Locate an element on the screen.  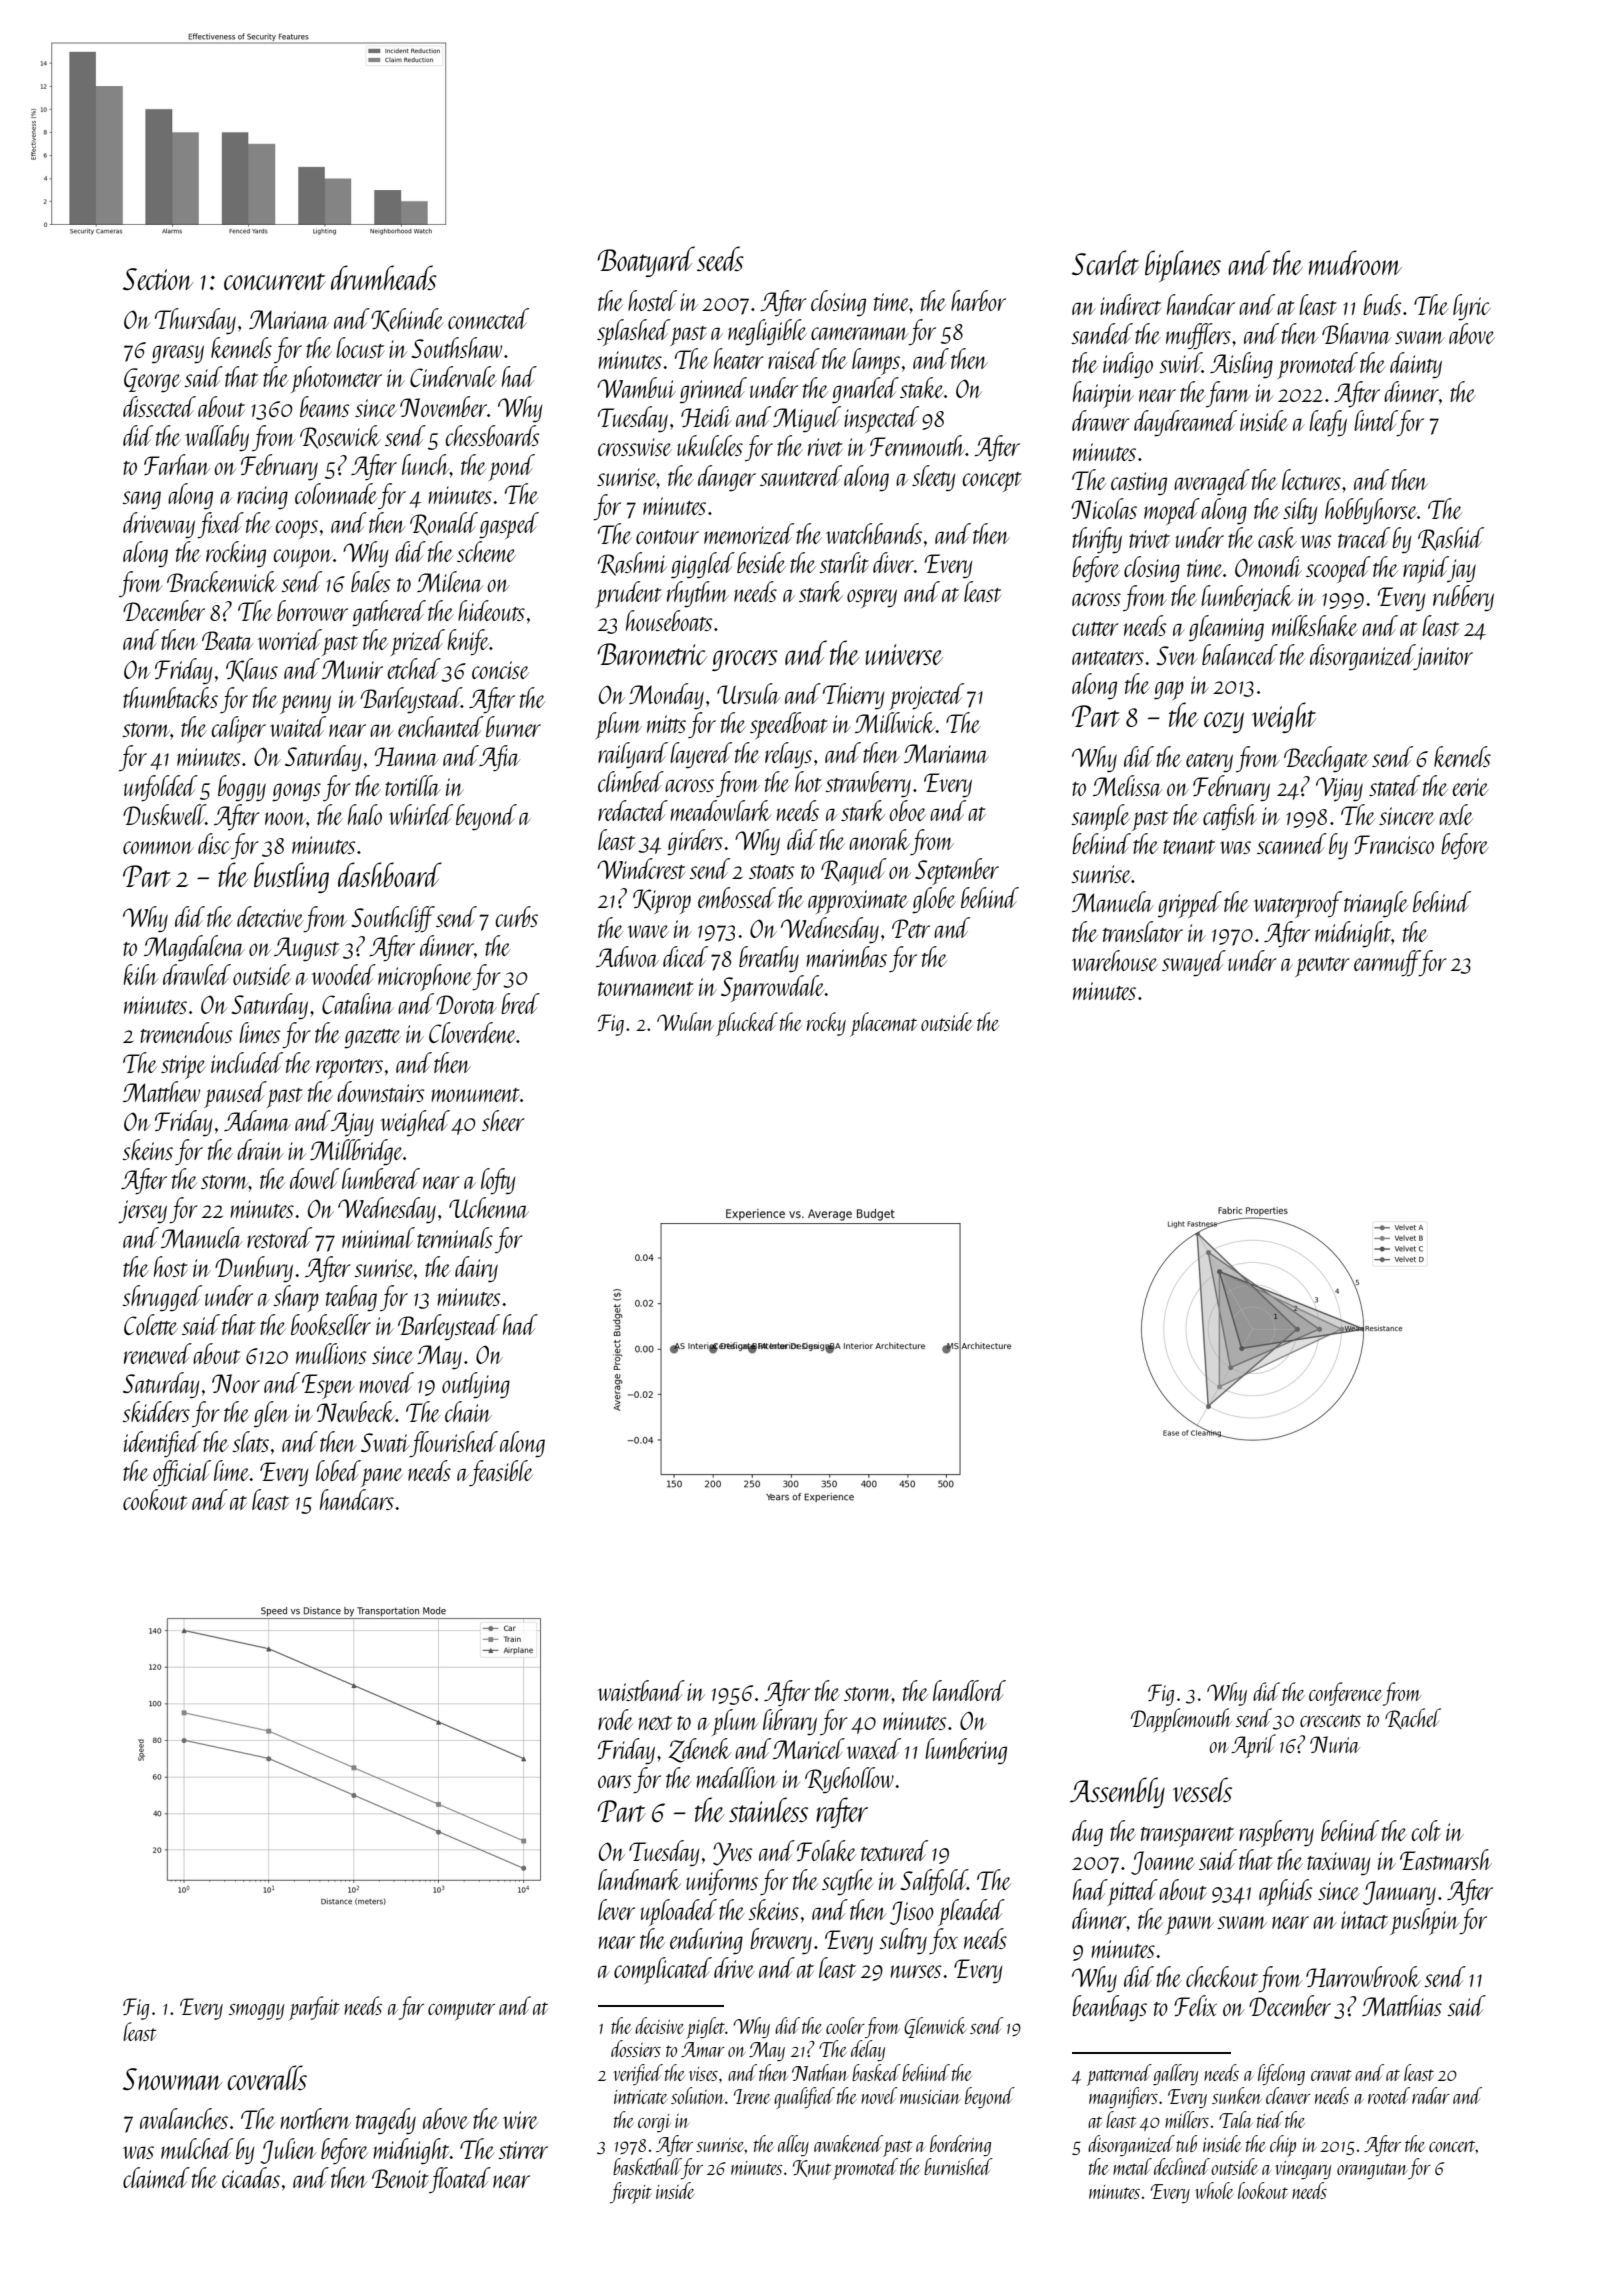
Boatyard is located at coordinates (646, 261).
